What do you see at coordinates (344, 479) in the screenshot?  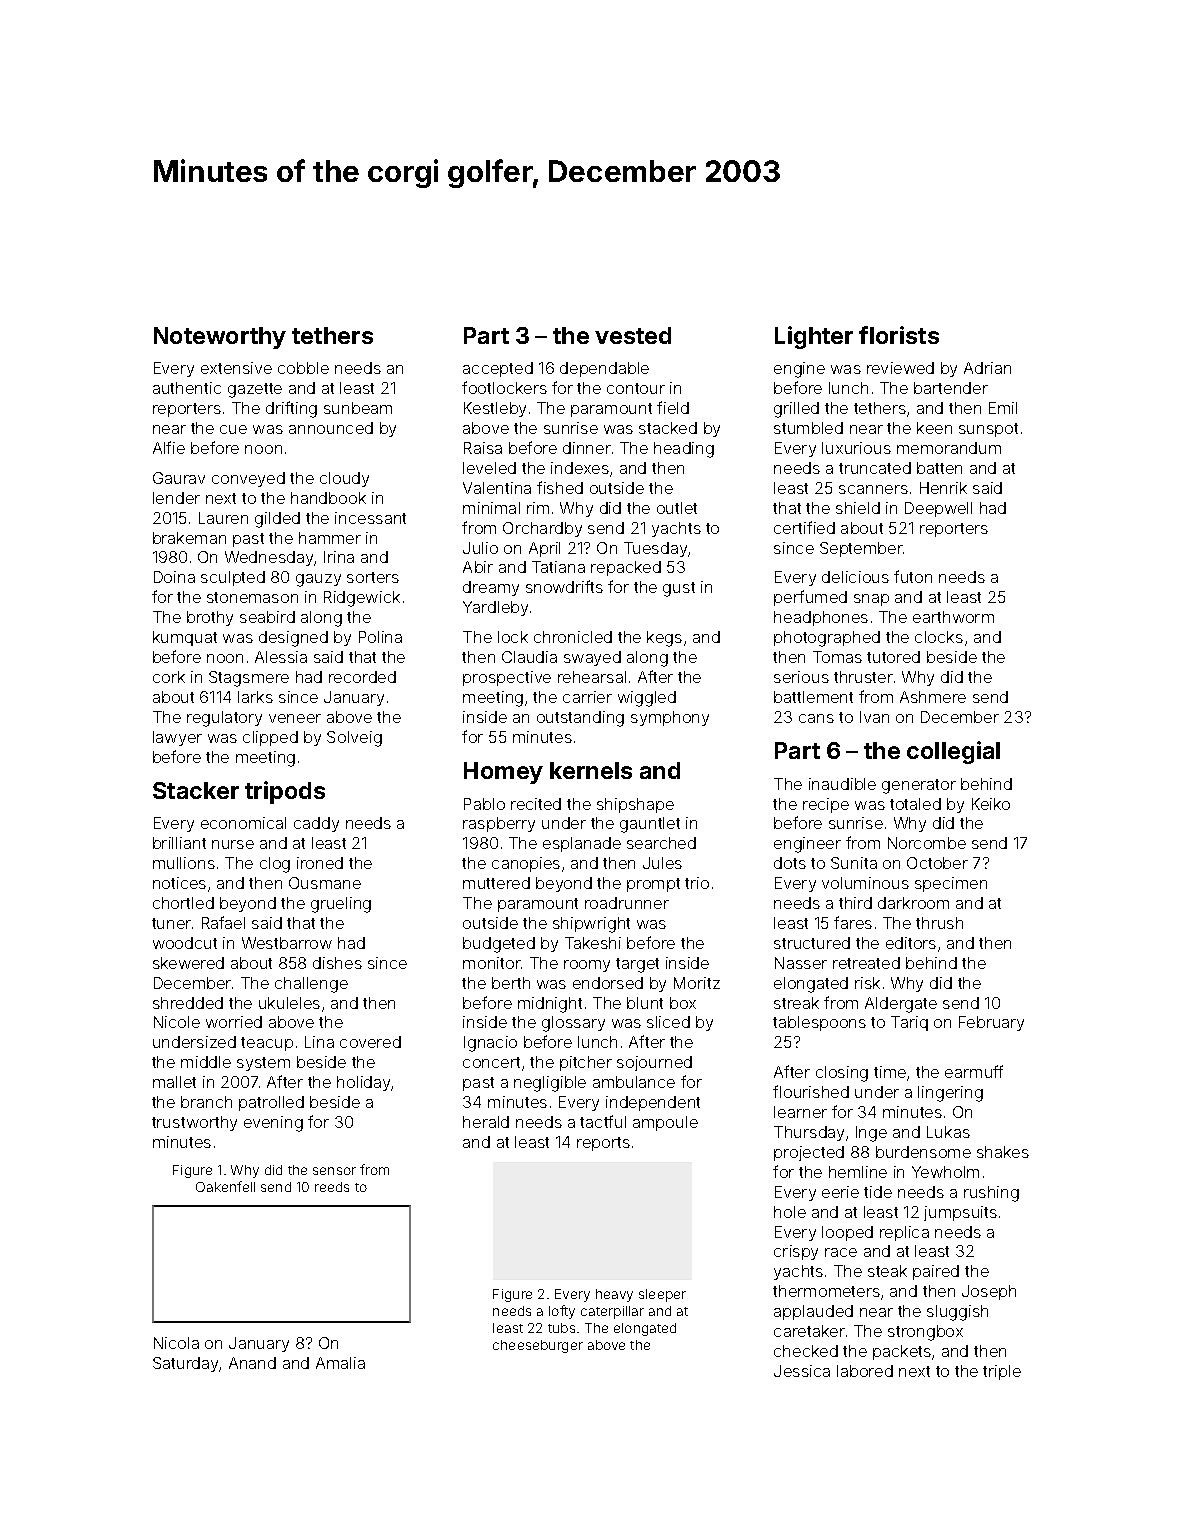 I see `cloudy` at bounding box center [344, 479].
